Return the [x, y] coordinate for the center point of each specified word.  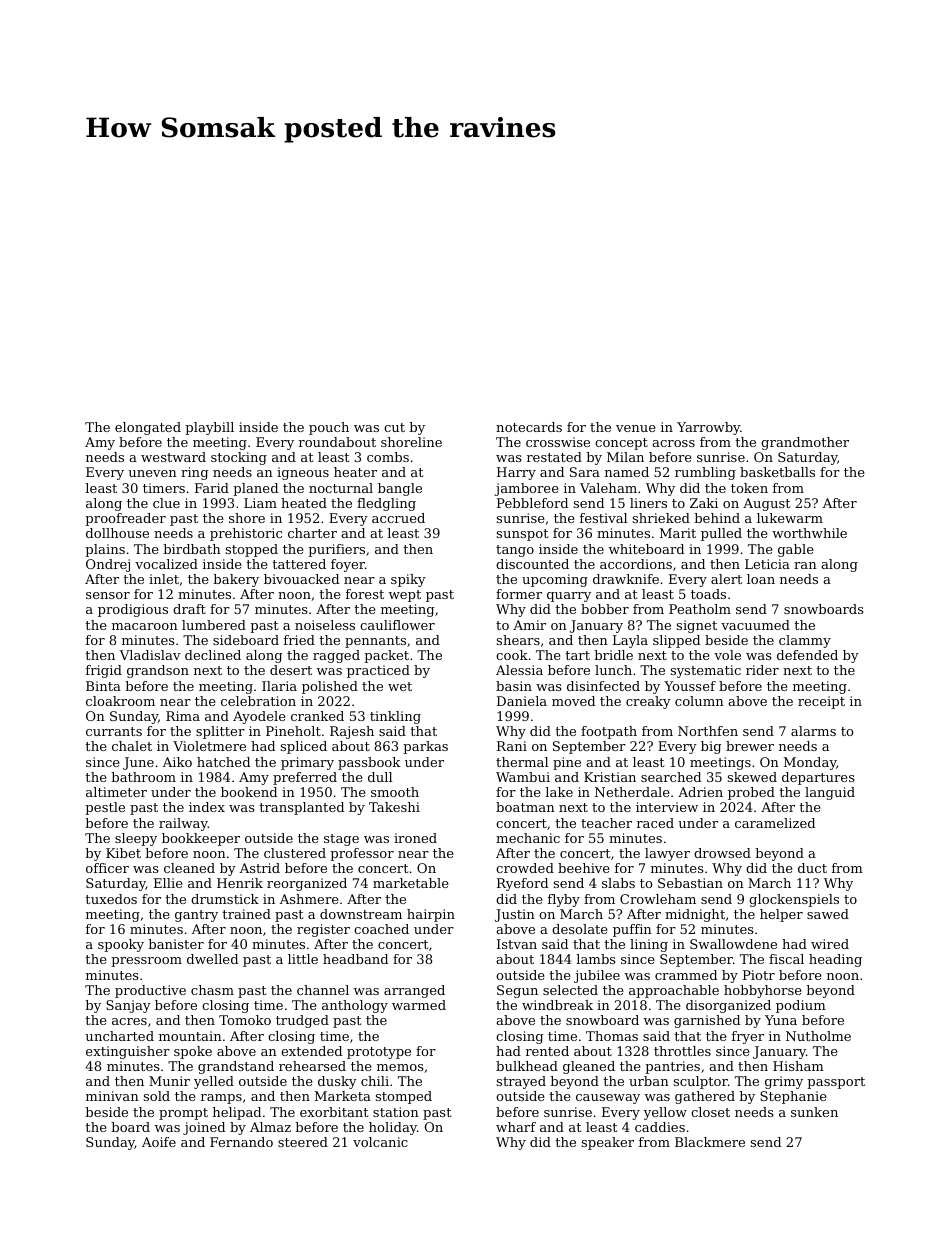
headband [355, 959]
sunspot [523, 535]
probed [751, 793]
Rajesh [352, 732]
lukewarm [790, 518]
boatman [525, 807]
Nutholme [818, 1036]
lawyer [667, 854]
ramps [221, 1099]
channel [323, 990]
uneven [152, 473]
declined [213, 655]
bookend [249, 792]
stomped [404, 1097]
